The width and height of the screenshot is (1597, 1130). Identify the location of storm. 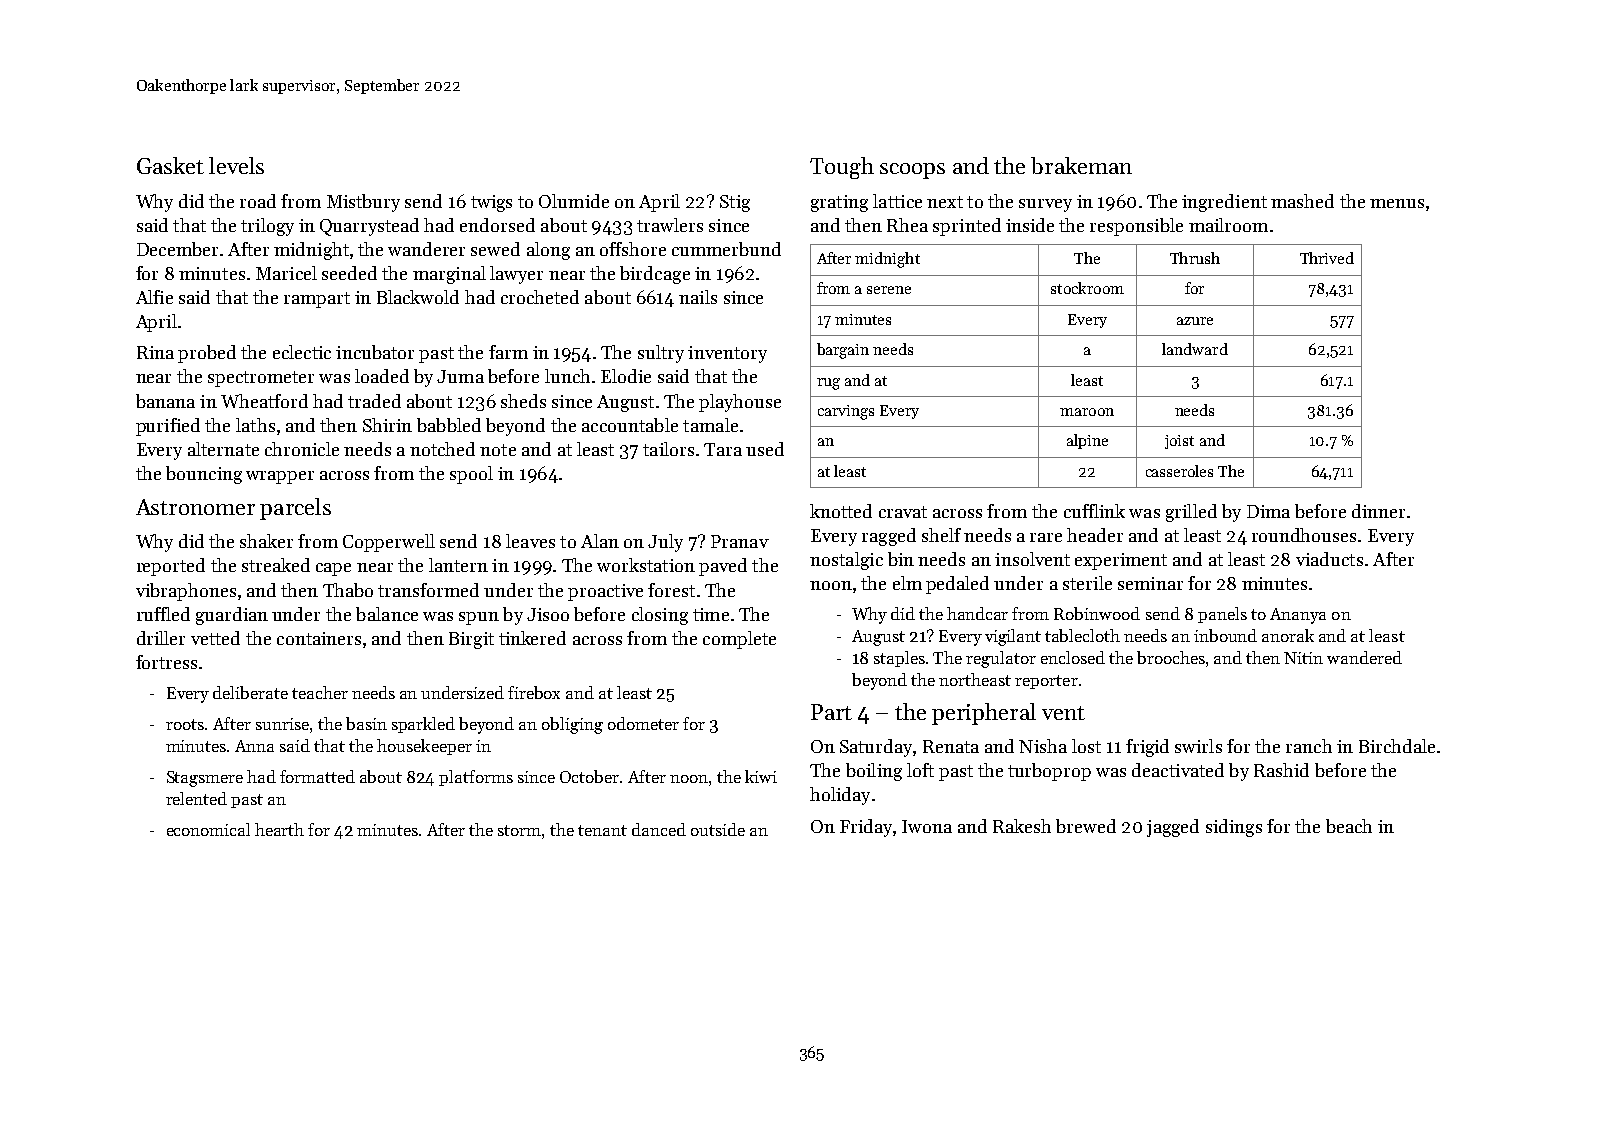
(520, 832).
